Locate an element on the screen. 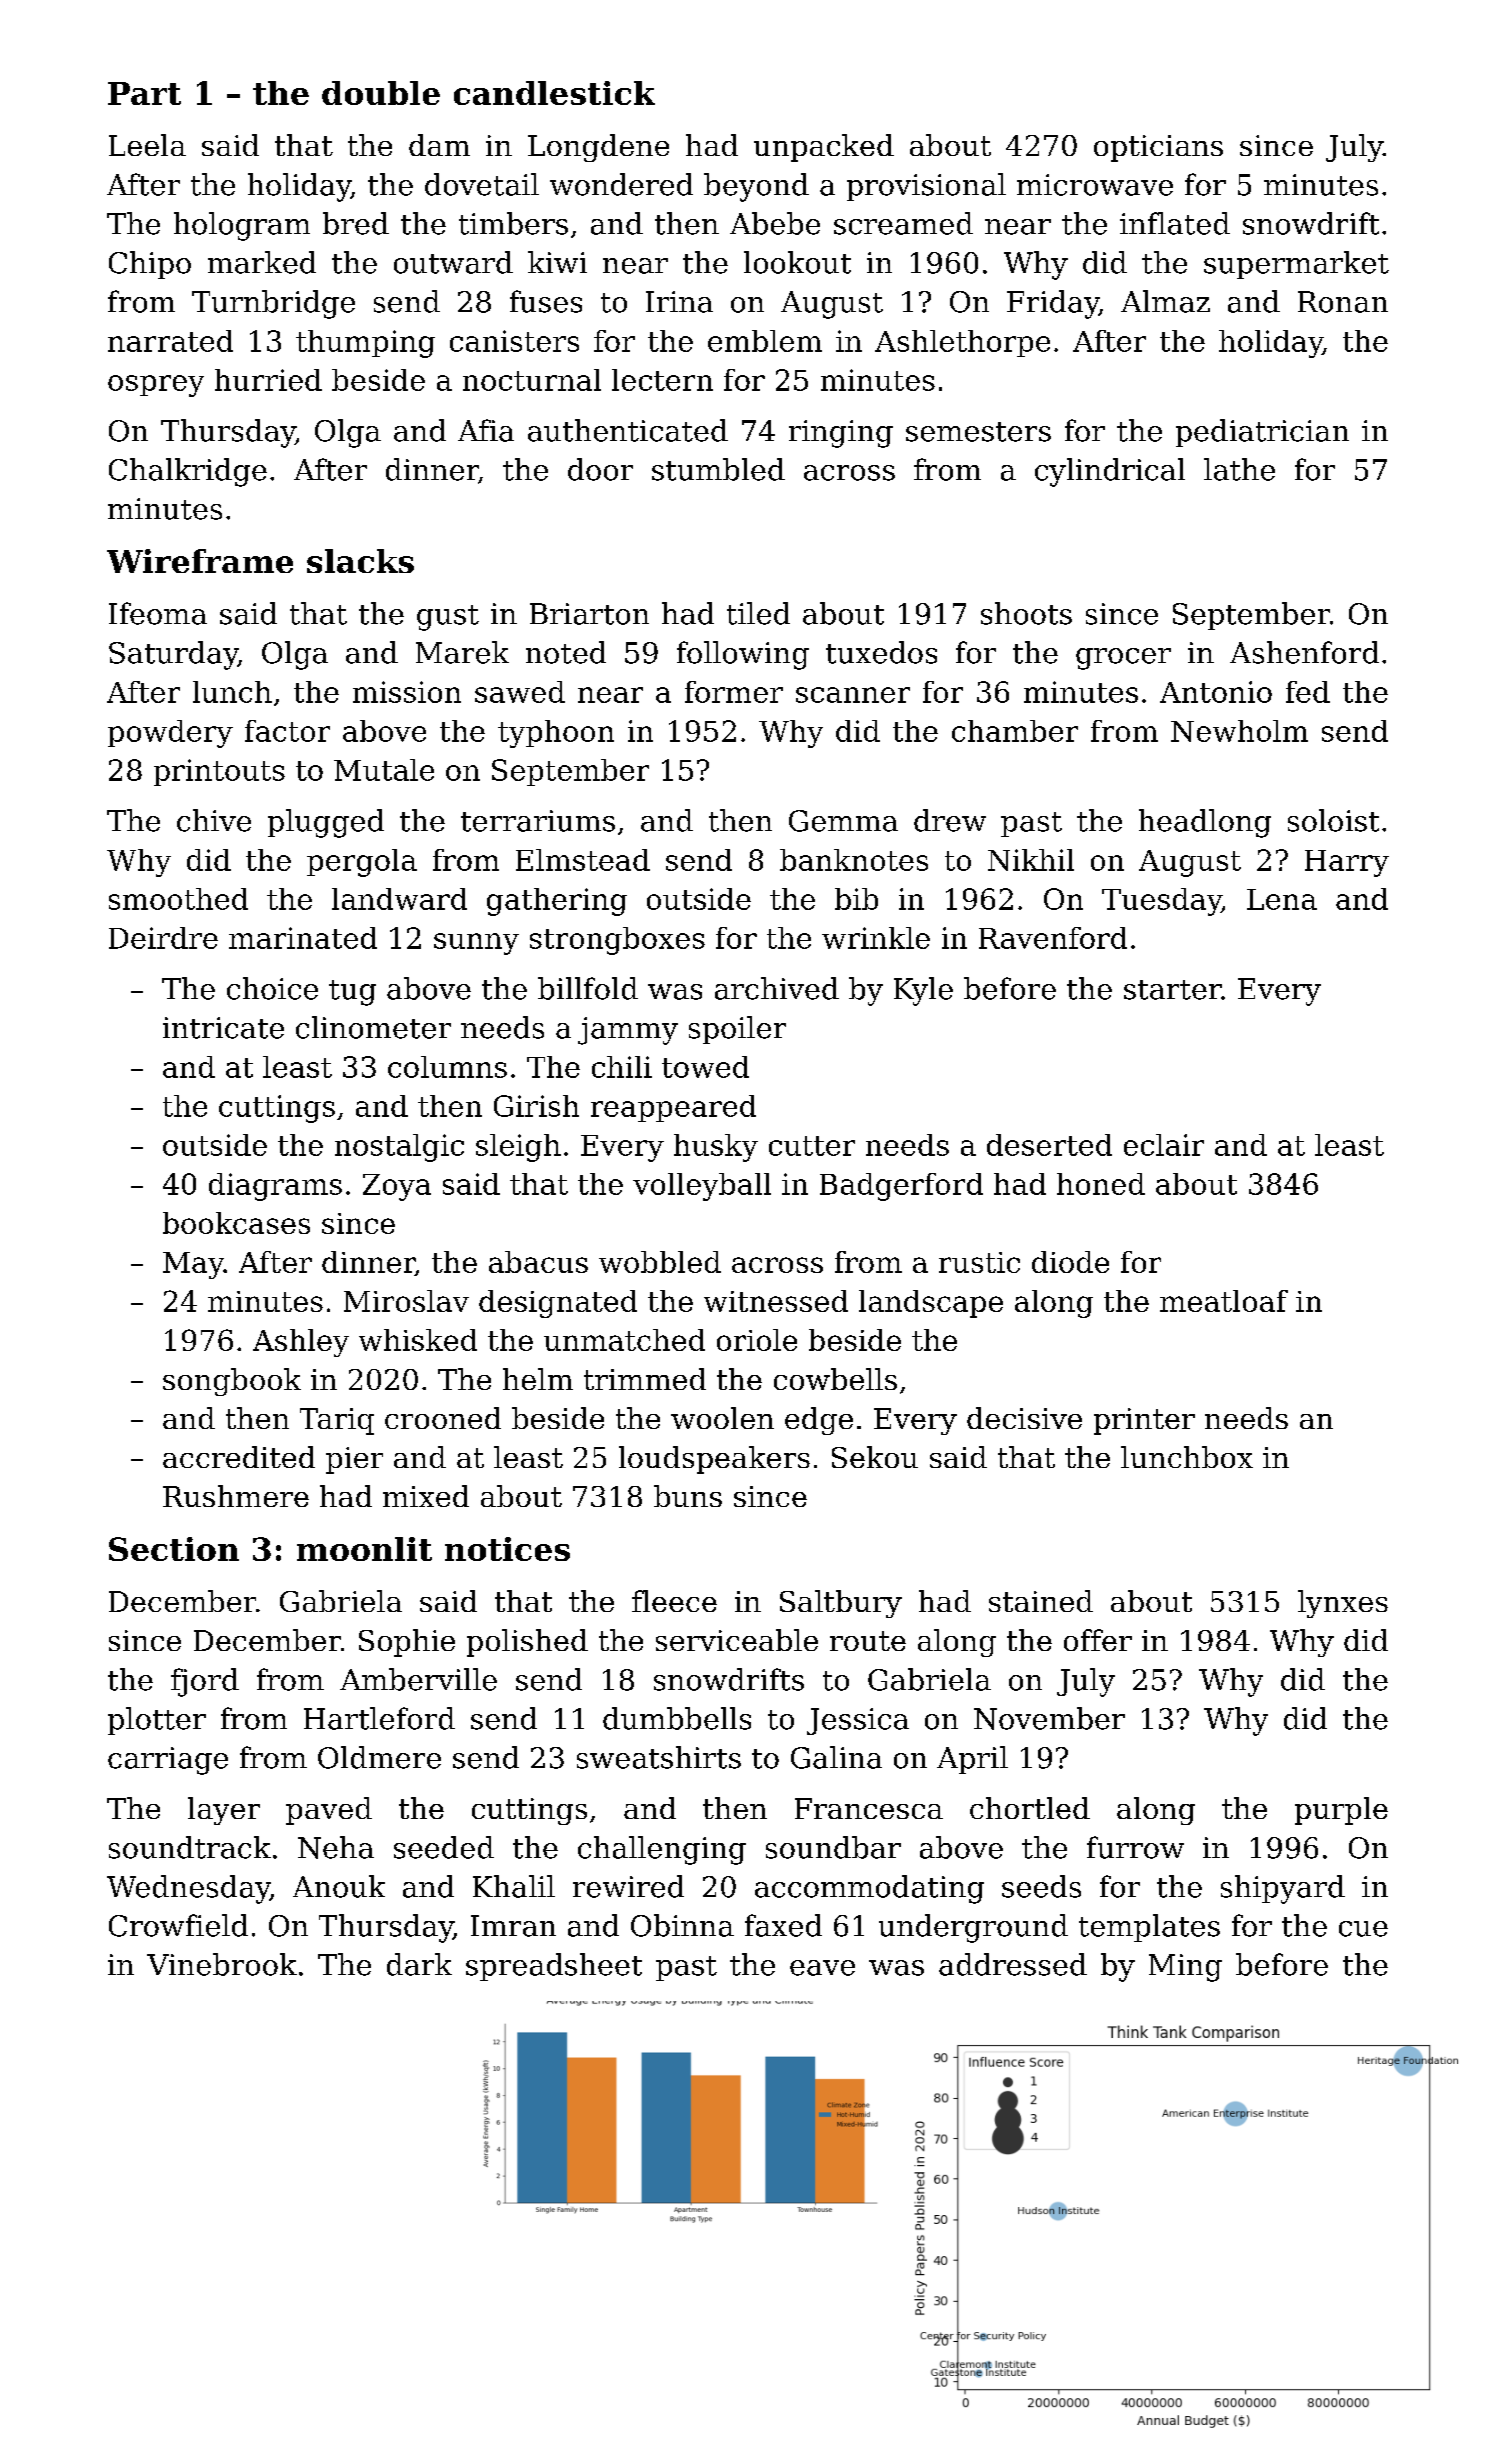 The height and width of the screenshot is (2464, 1496). Turnbridge is located at coordinates (273, 304).
